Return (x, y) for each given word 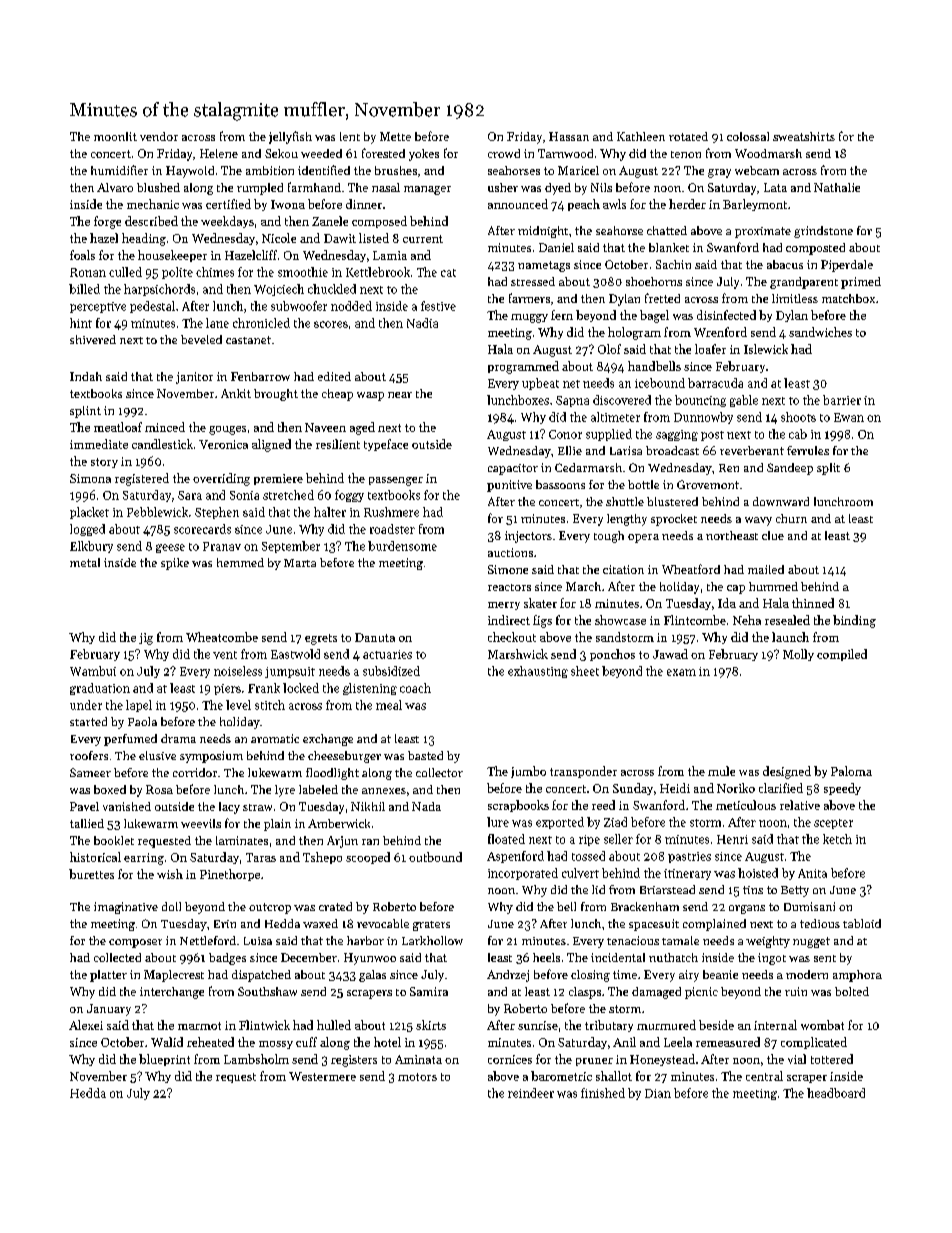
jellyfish (290, 137)
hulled (334, 1025)
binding (854, 621)
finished (603, 1093)
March (583, 586)
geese (170, 548)
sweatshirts (804, 136)
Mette (395, 136)
